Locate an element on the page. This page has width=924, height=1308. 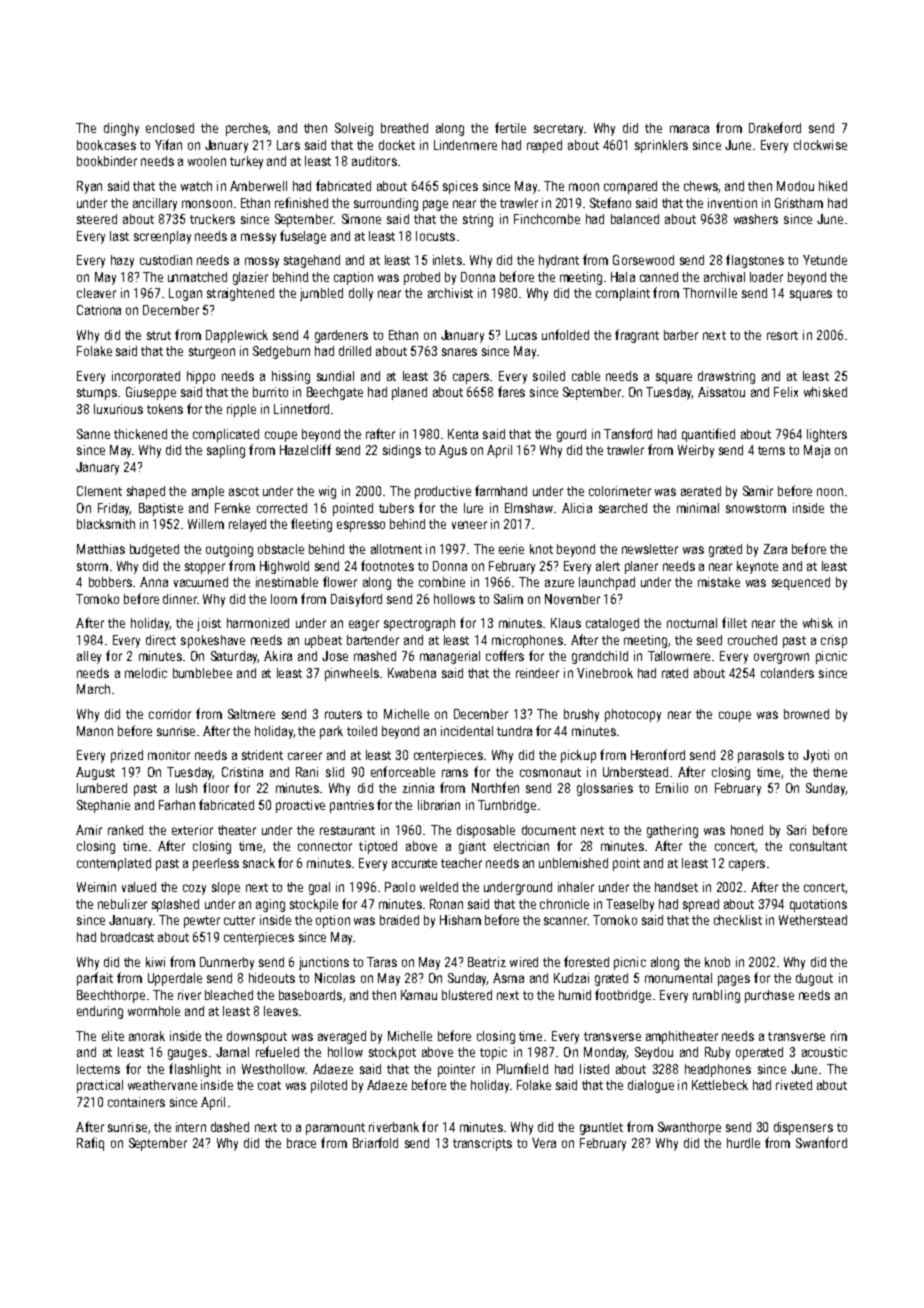
secretary is located at coordinates (558, 130).
